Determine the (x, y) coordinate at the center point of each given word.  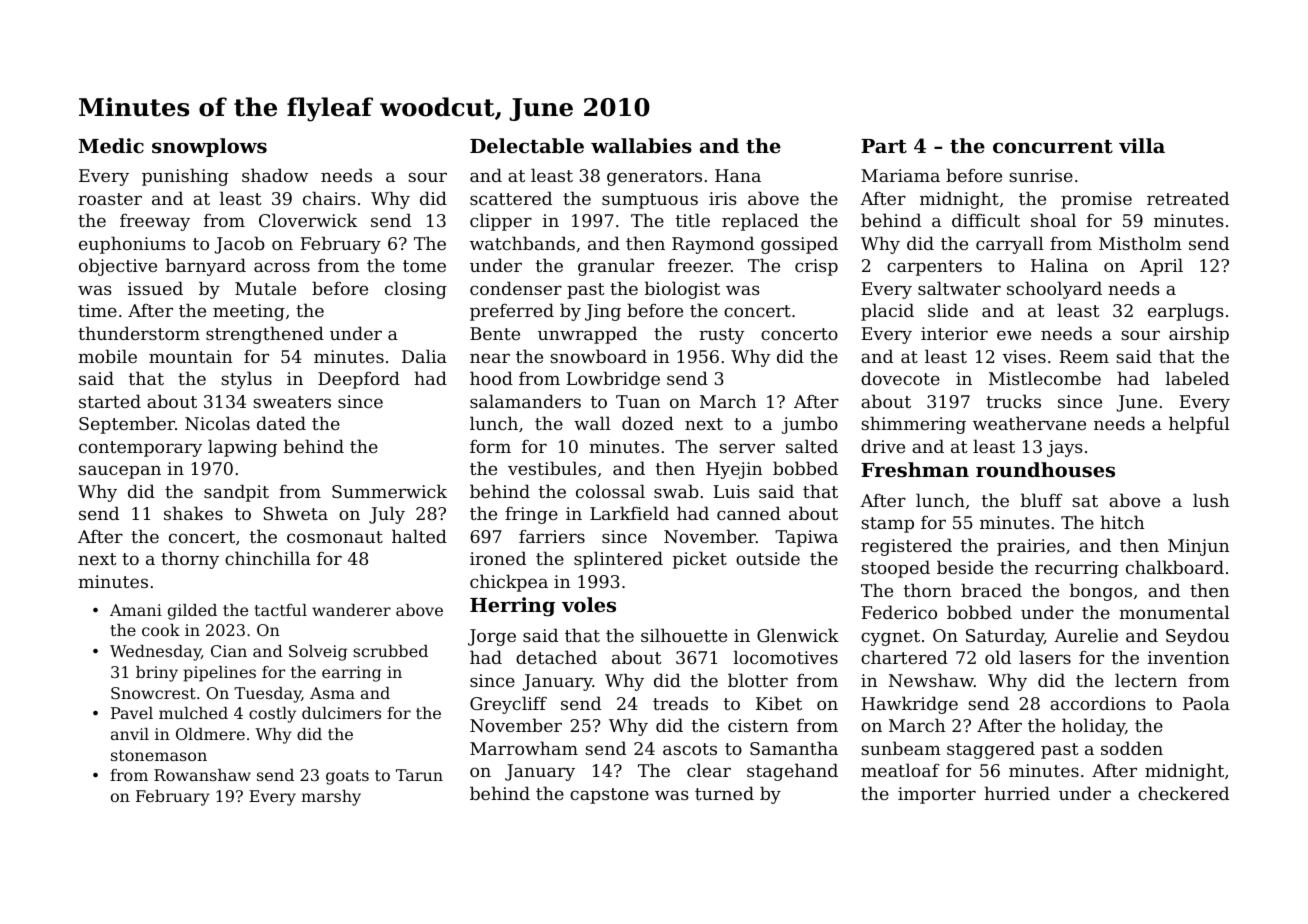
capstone (609, 796)
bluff (1041, 500)
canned (749, 513)
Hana (738, 175)
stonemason (159, 755)
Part (884, 146)
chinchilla (268, 558)
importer (937, 795)
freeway (155, 222)
